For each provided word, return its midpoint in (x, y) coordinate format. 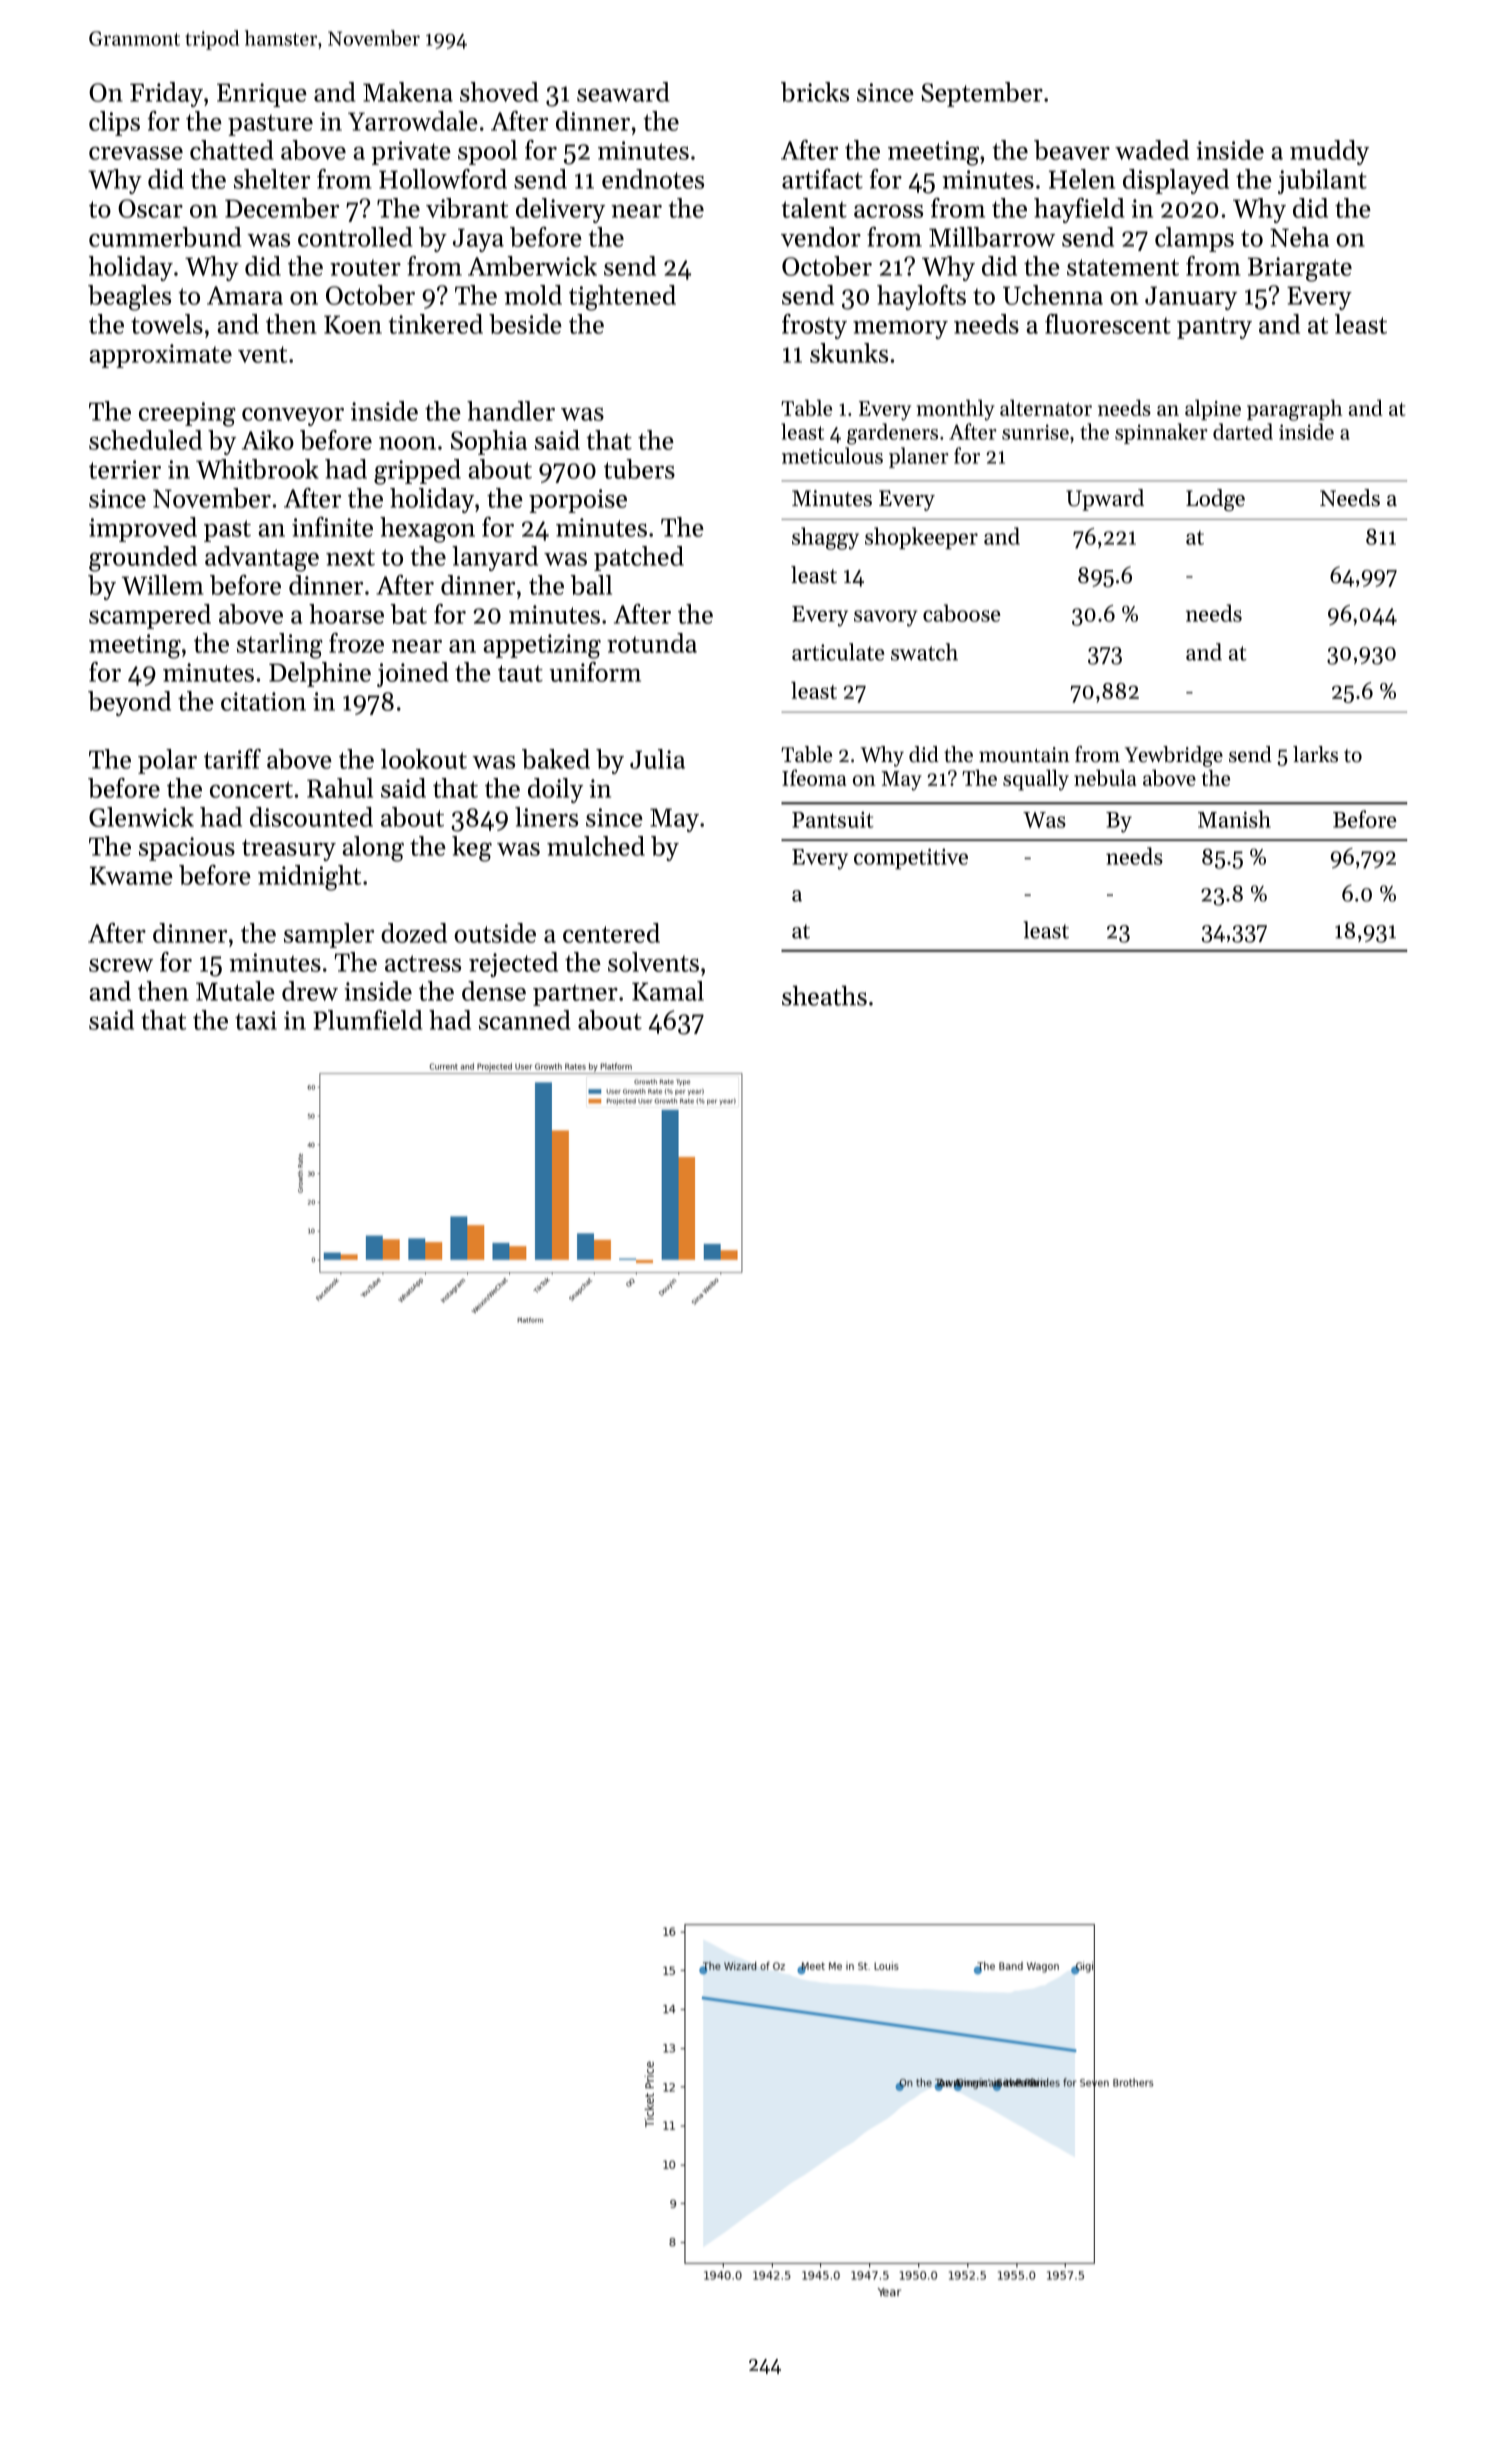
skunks (849, 353)
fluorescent (1108, 324)
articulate (838, 652)
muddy (1329, 152)
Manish (1234, 819)
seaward (623, 92)
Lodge (1215, 500)
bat (408, 614)
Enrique (262, 95)
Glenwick (141, 817)
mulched (596, 846)
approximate (160, 356)
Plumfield (367, 1020)
